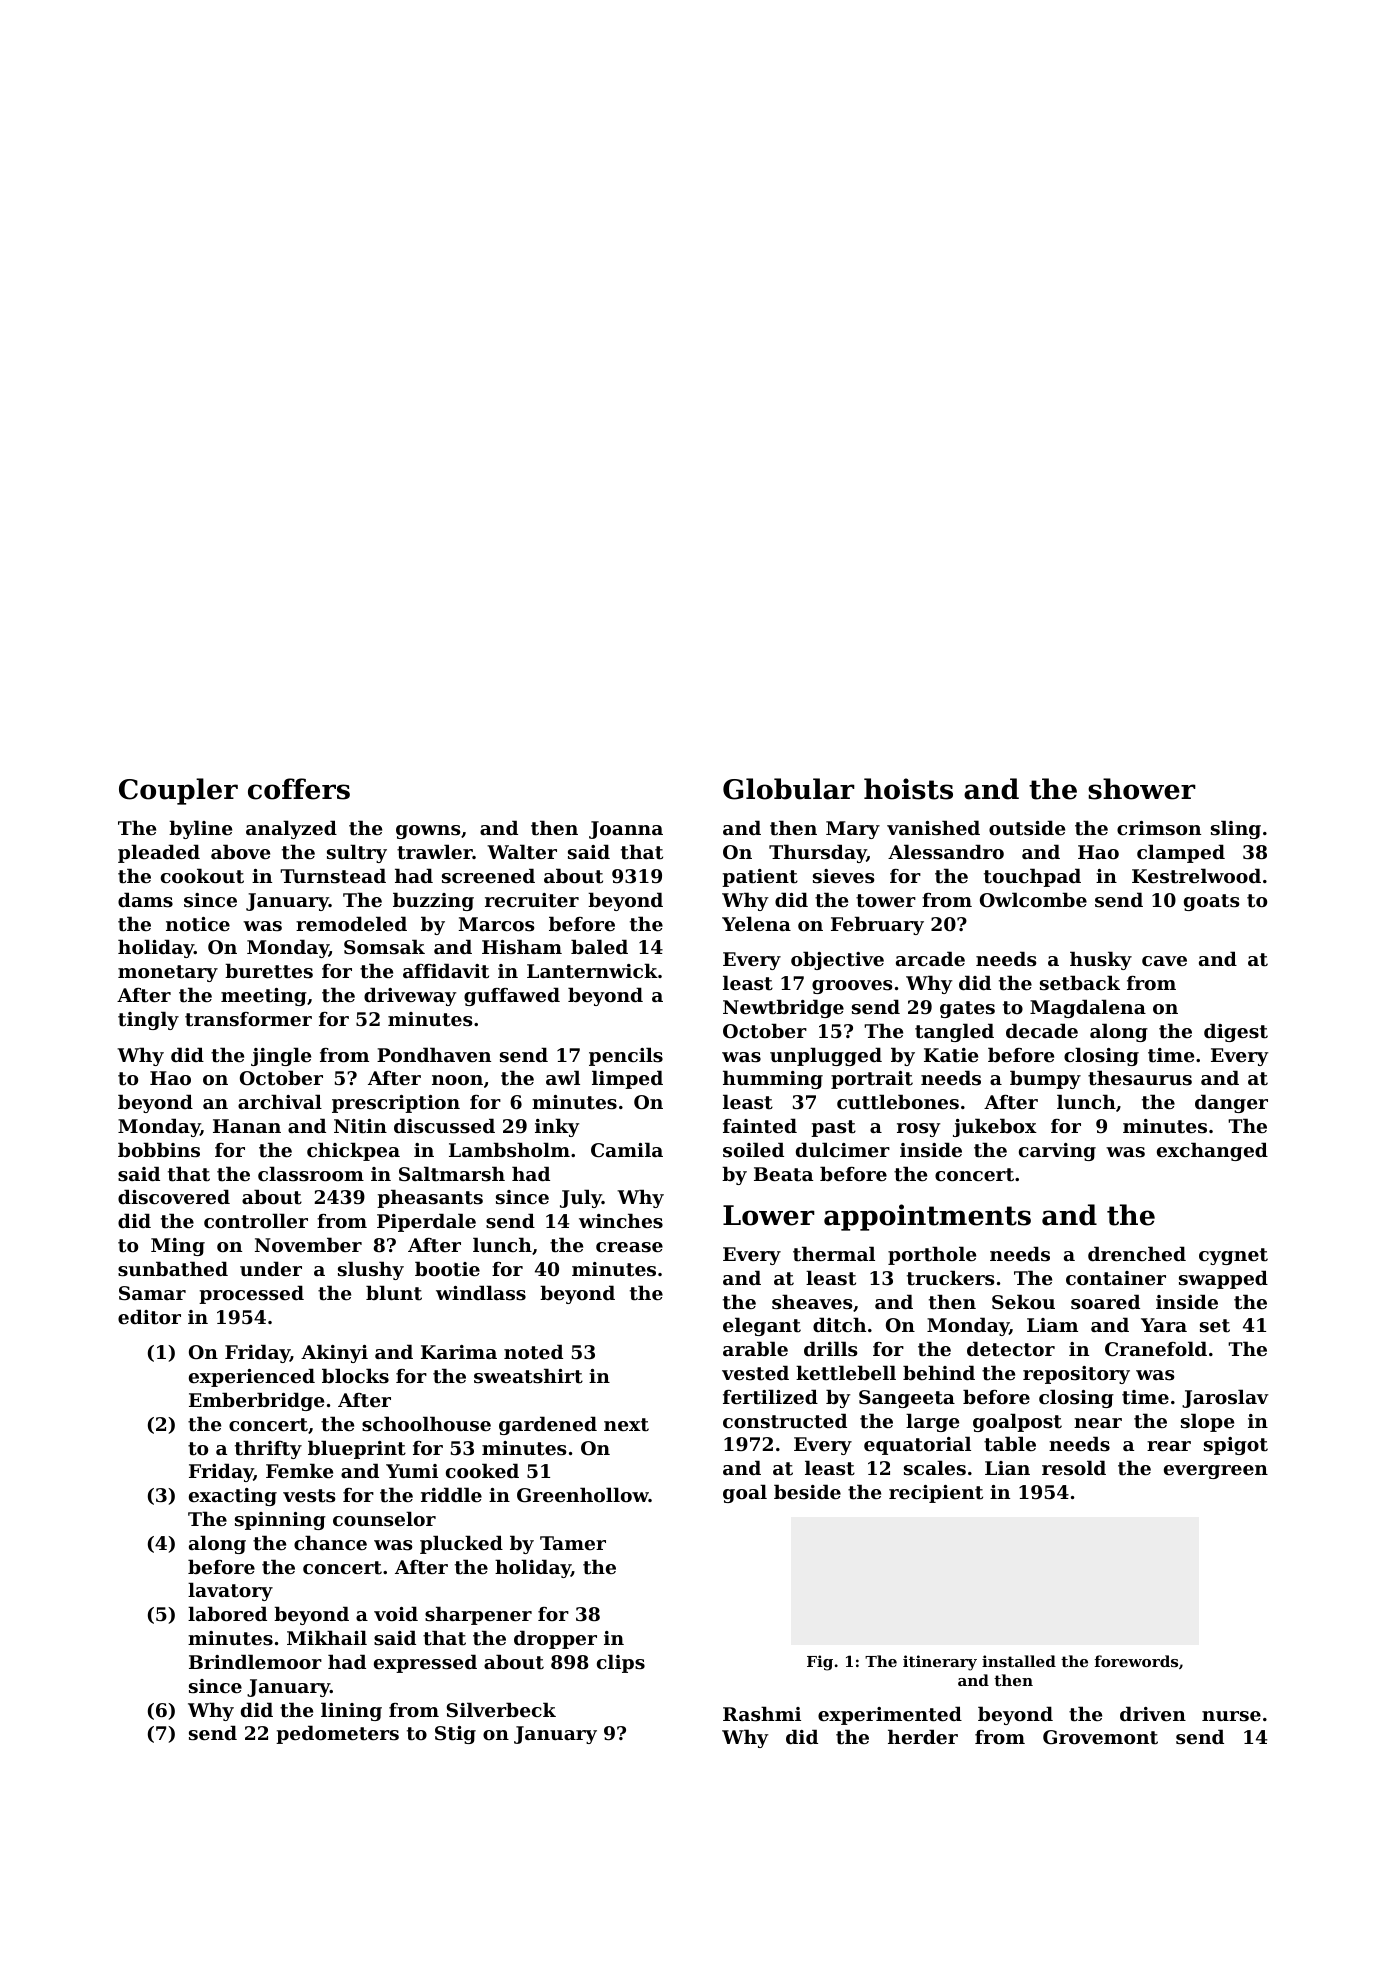 This screenshot has height=1969, width=1386. What do you see at coordinates (908, 789) in the screenshot?
I see `hoists` at bounding box center [908, 789].
